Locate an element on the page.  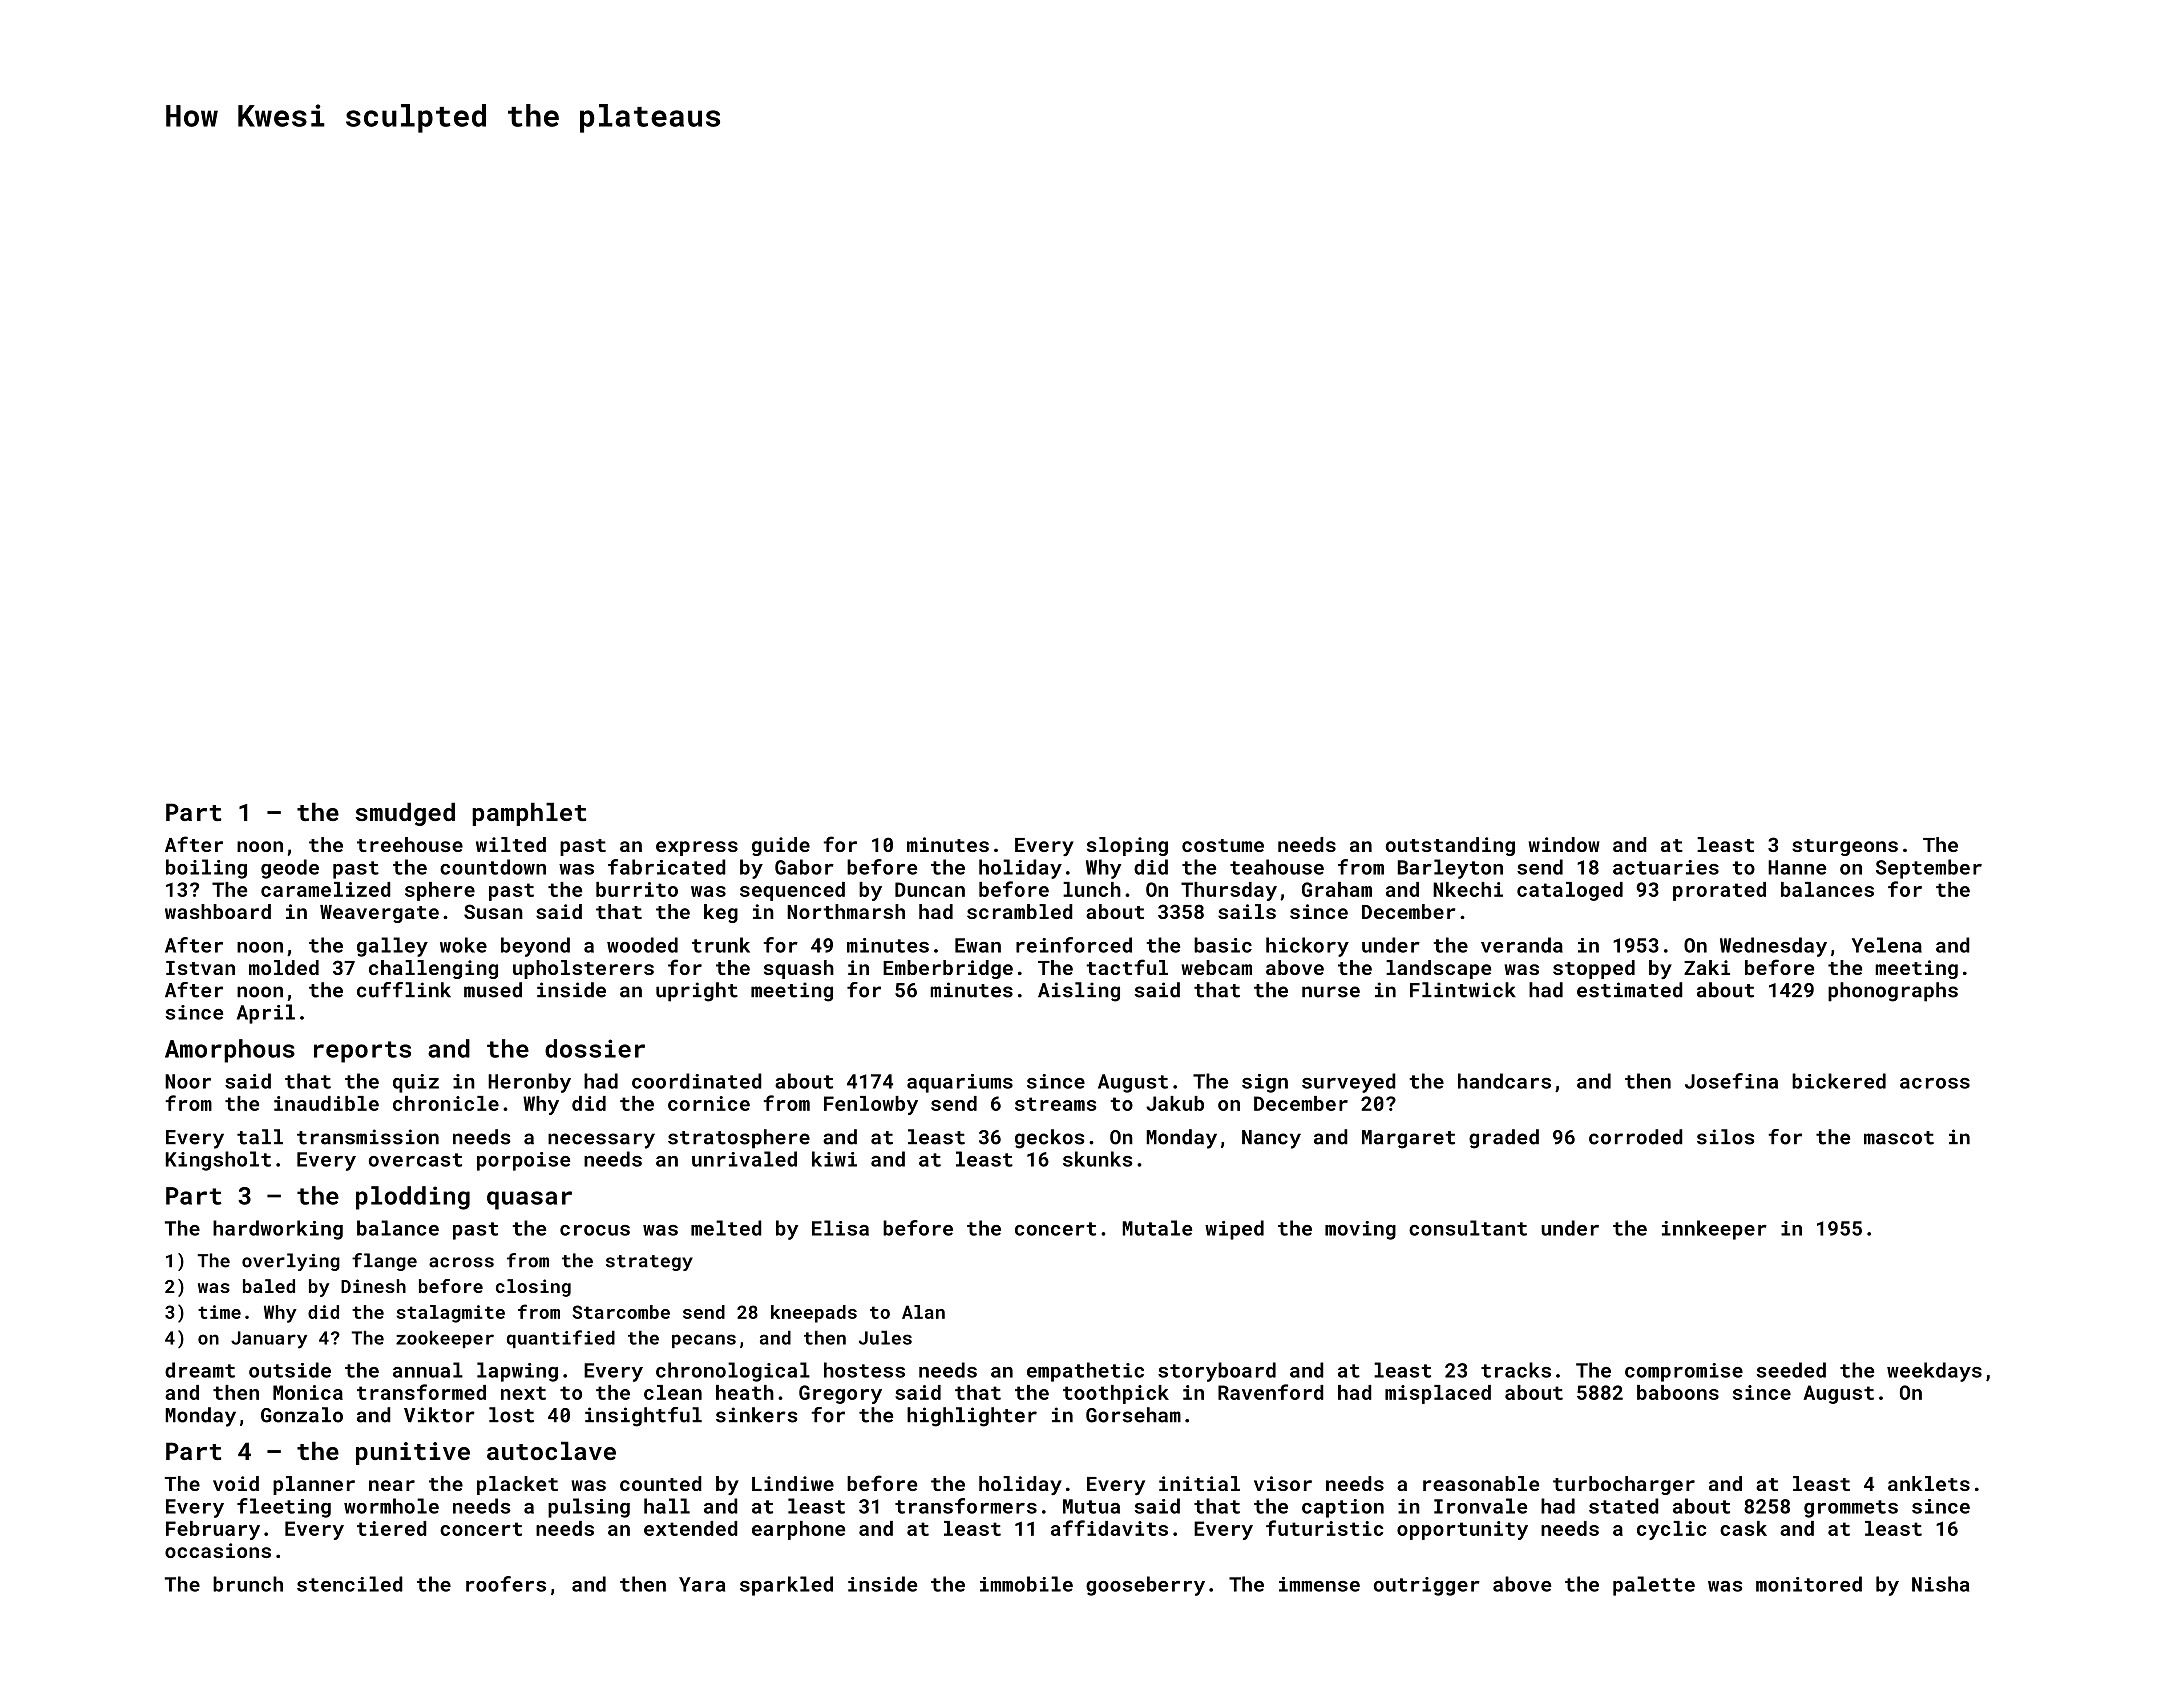
affidavits is located at coordinates (1109, 1528).
